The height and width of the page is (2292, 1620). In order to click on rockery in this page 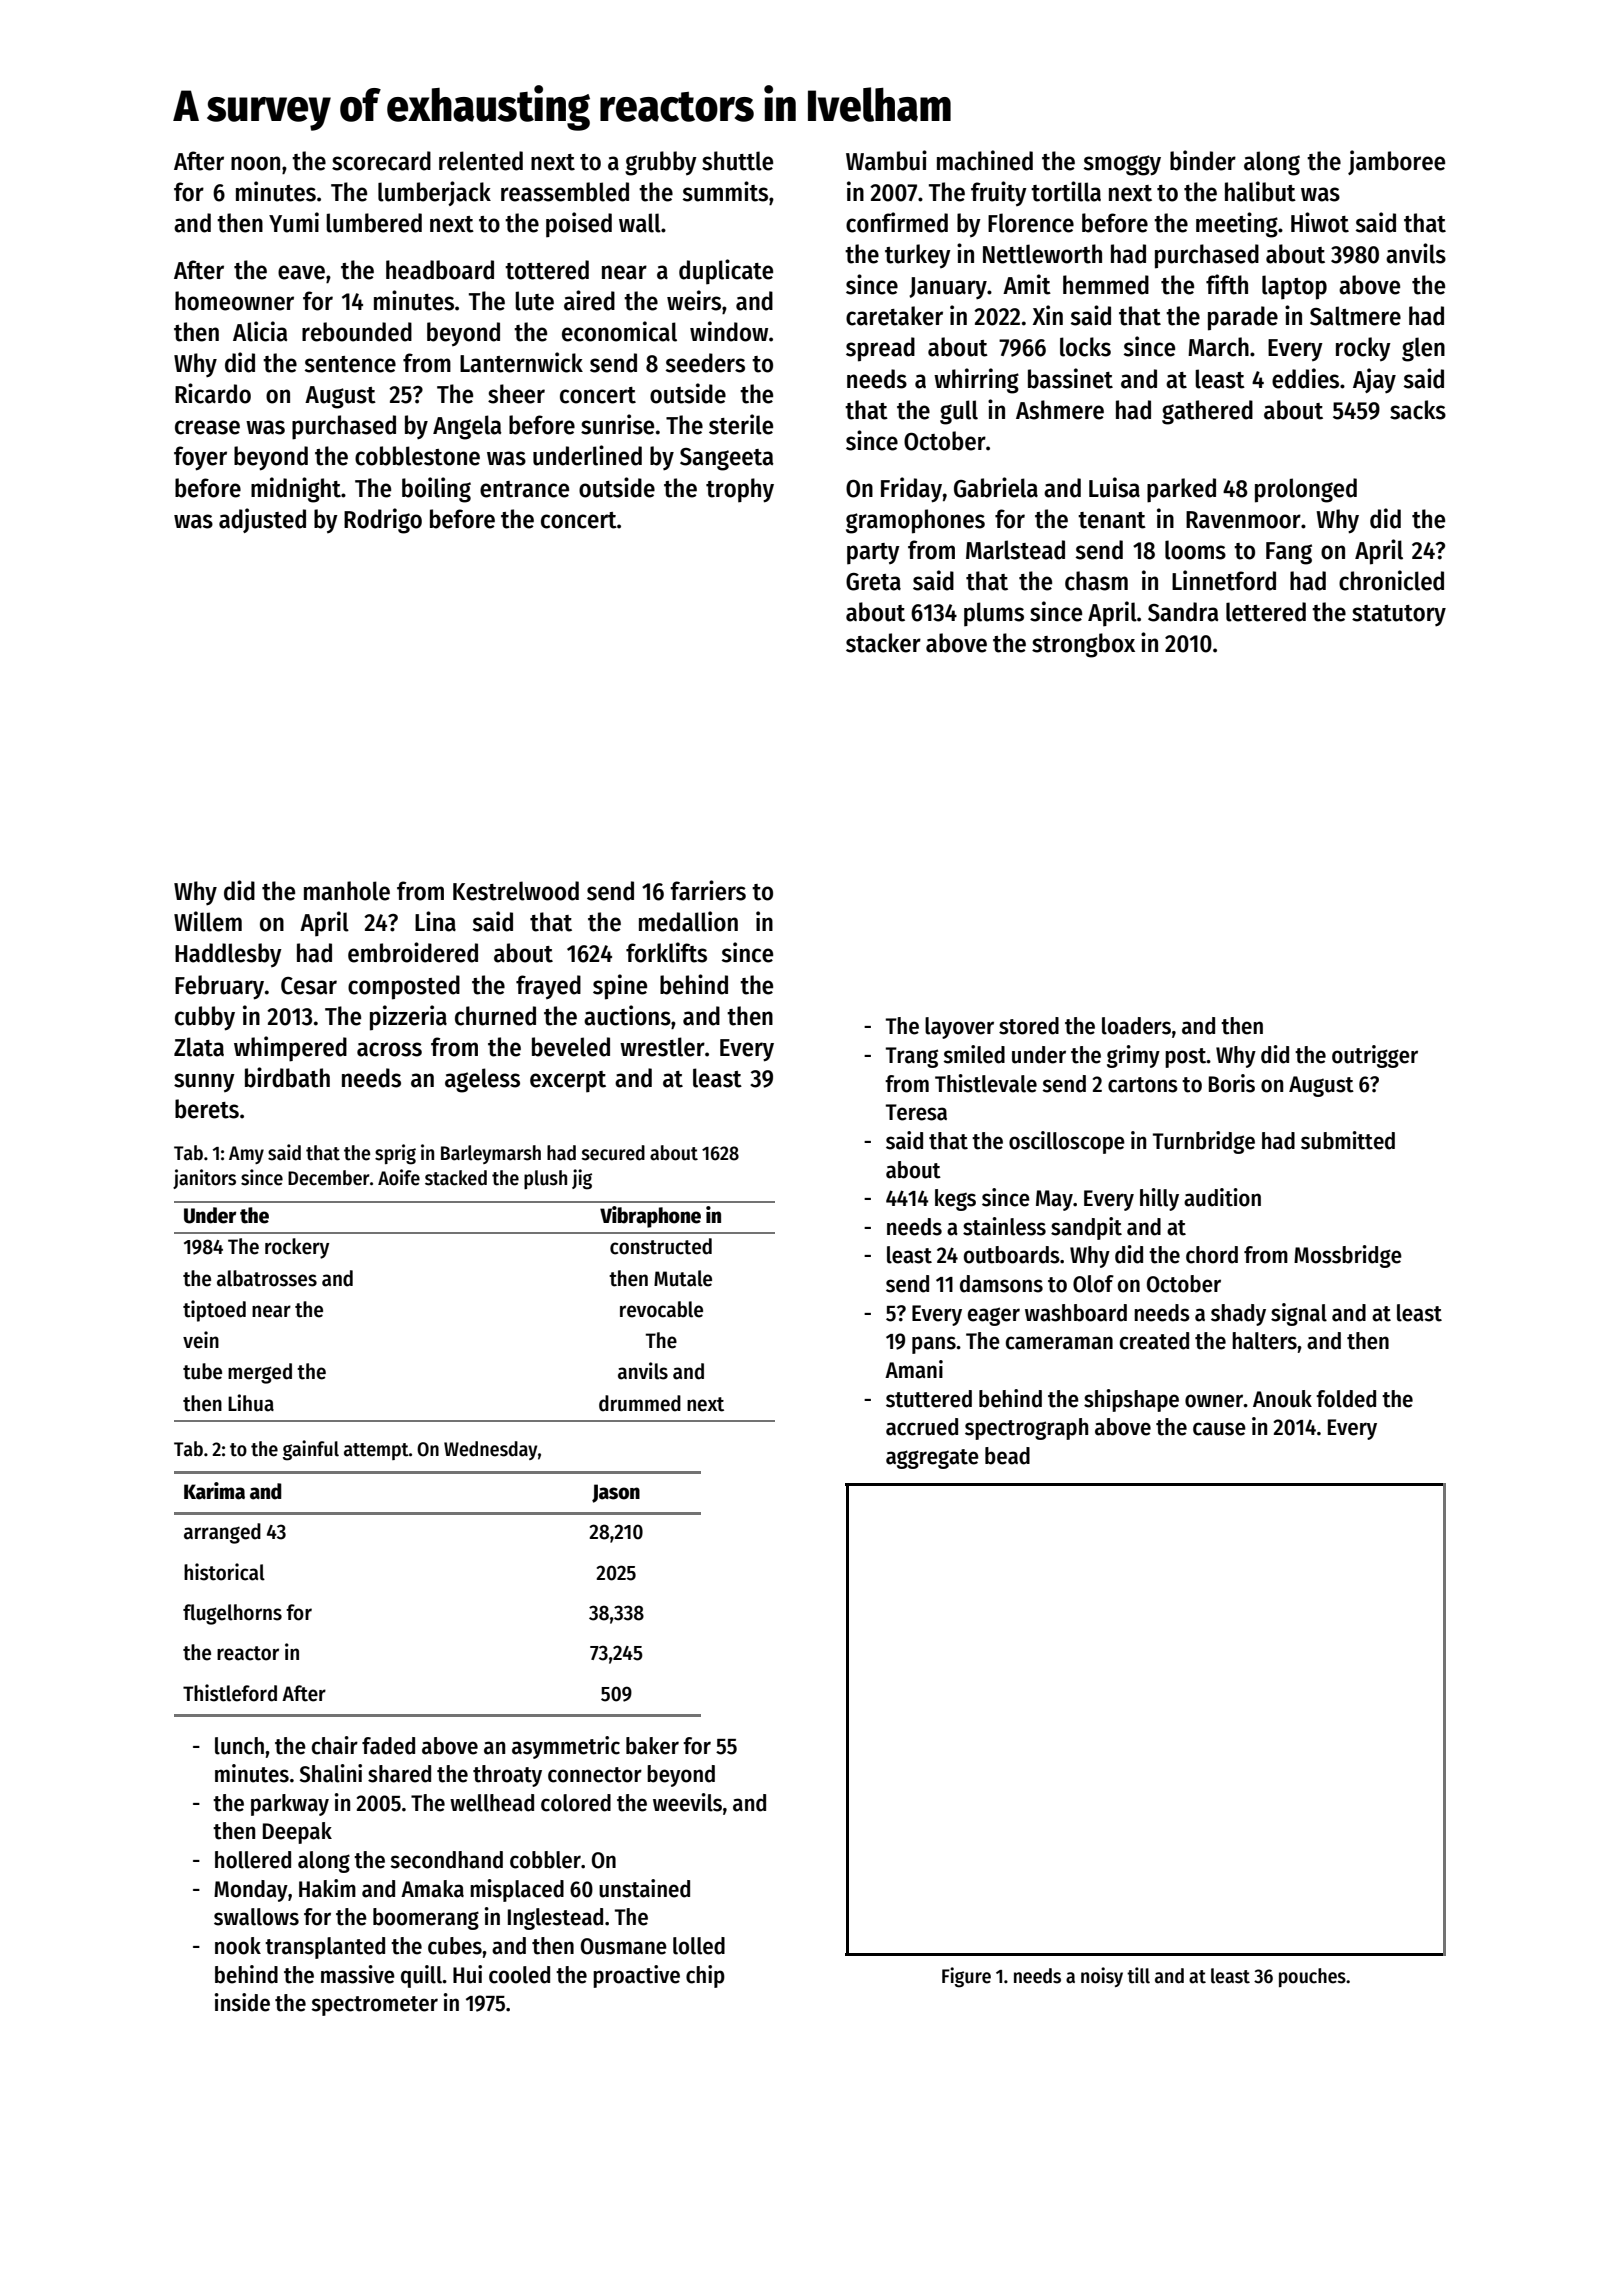, I will do `click(297, 1248)`.
